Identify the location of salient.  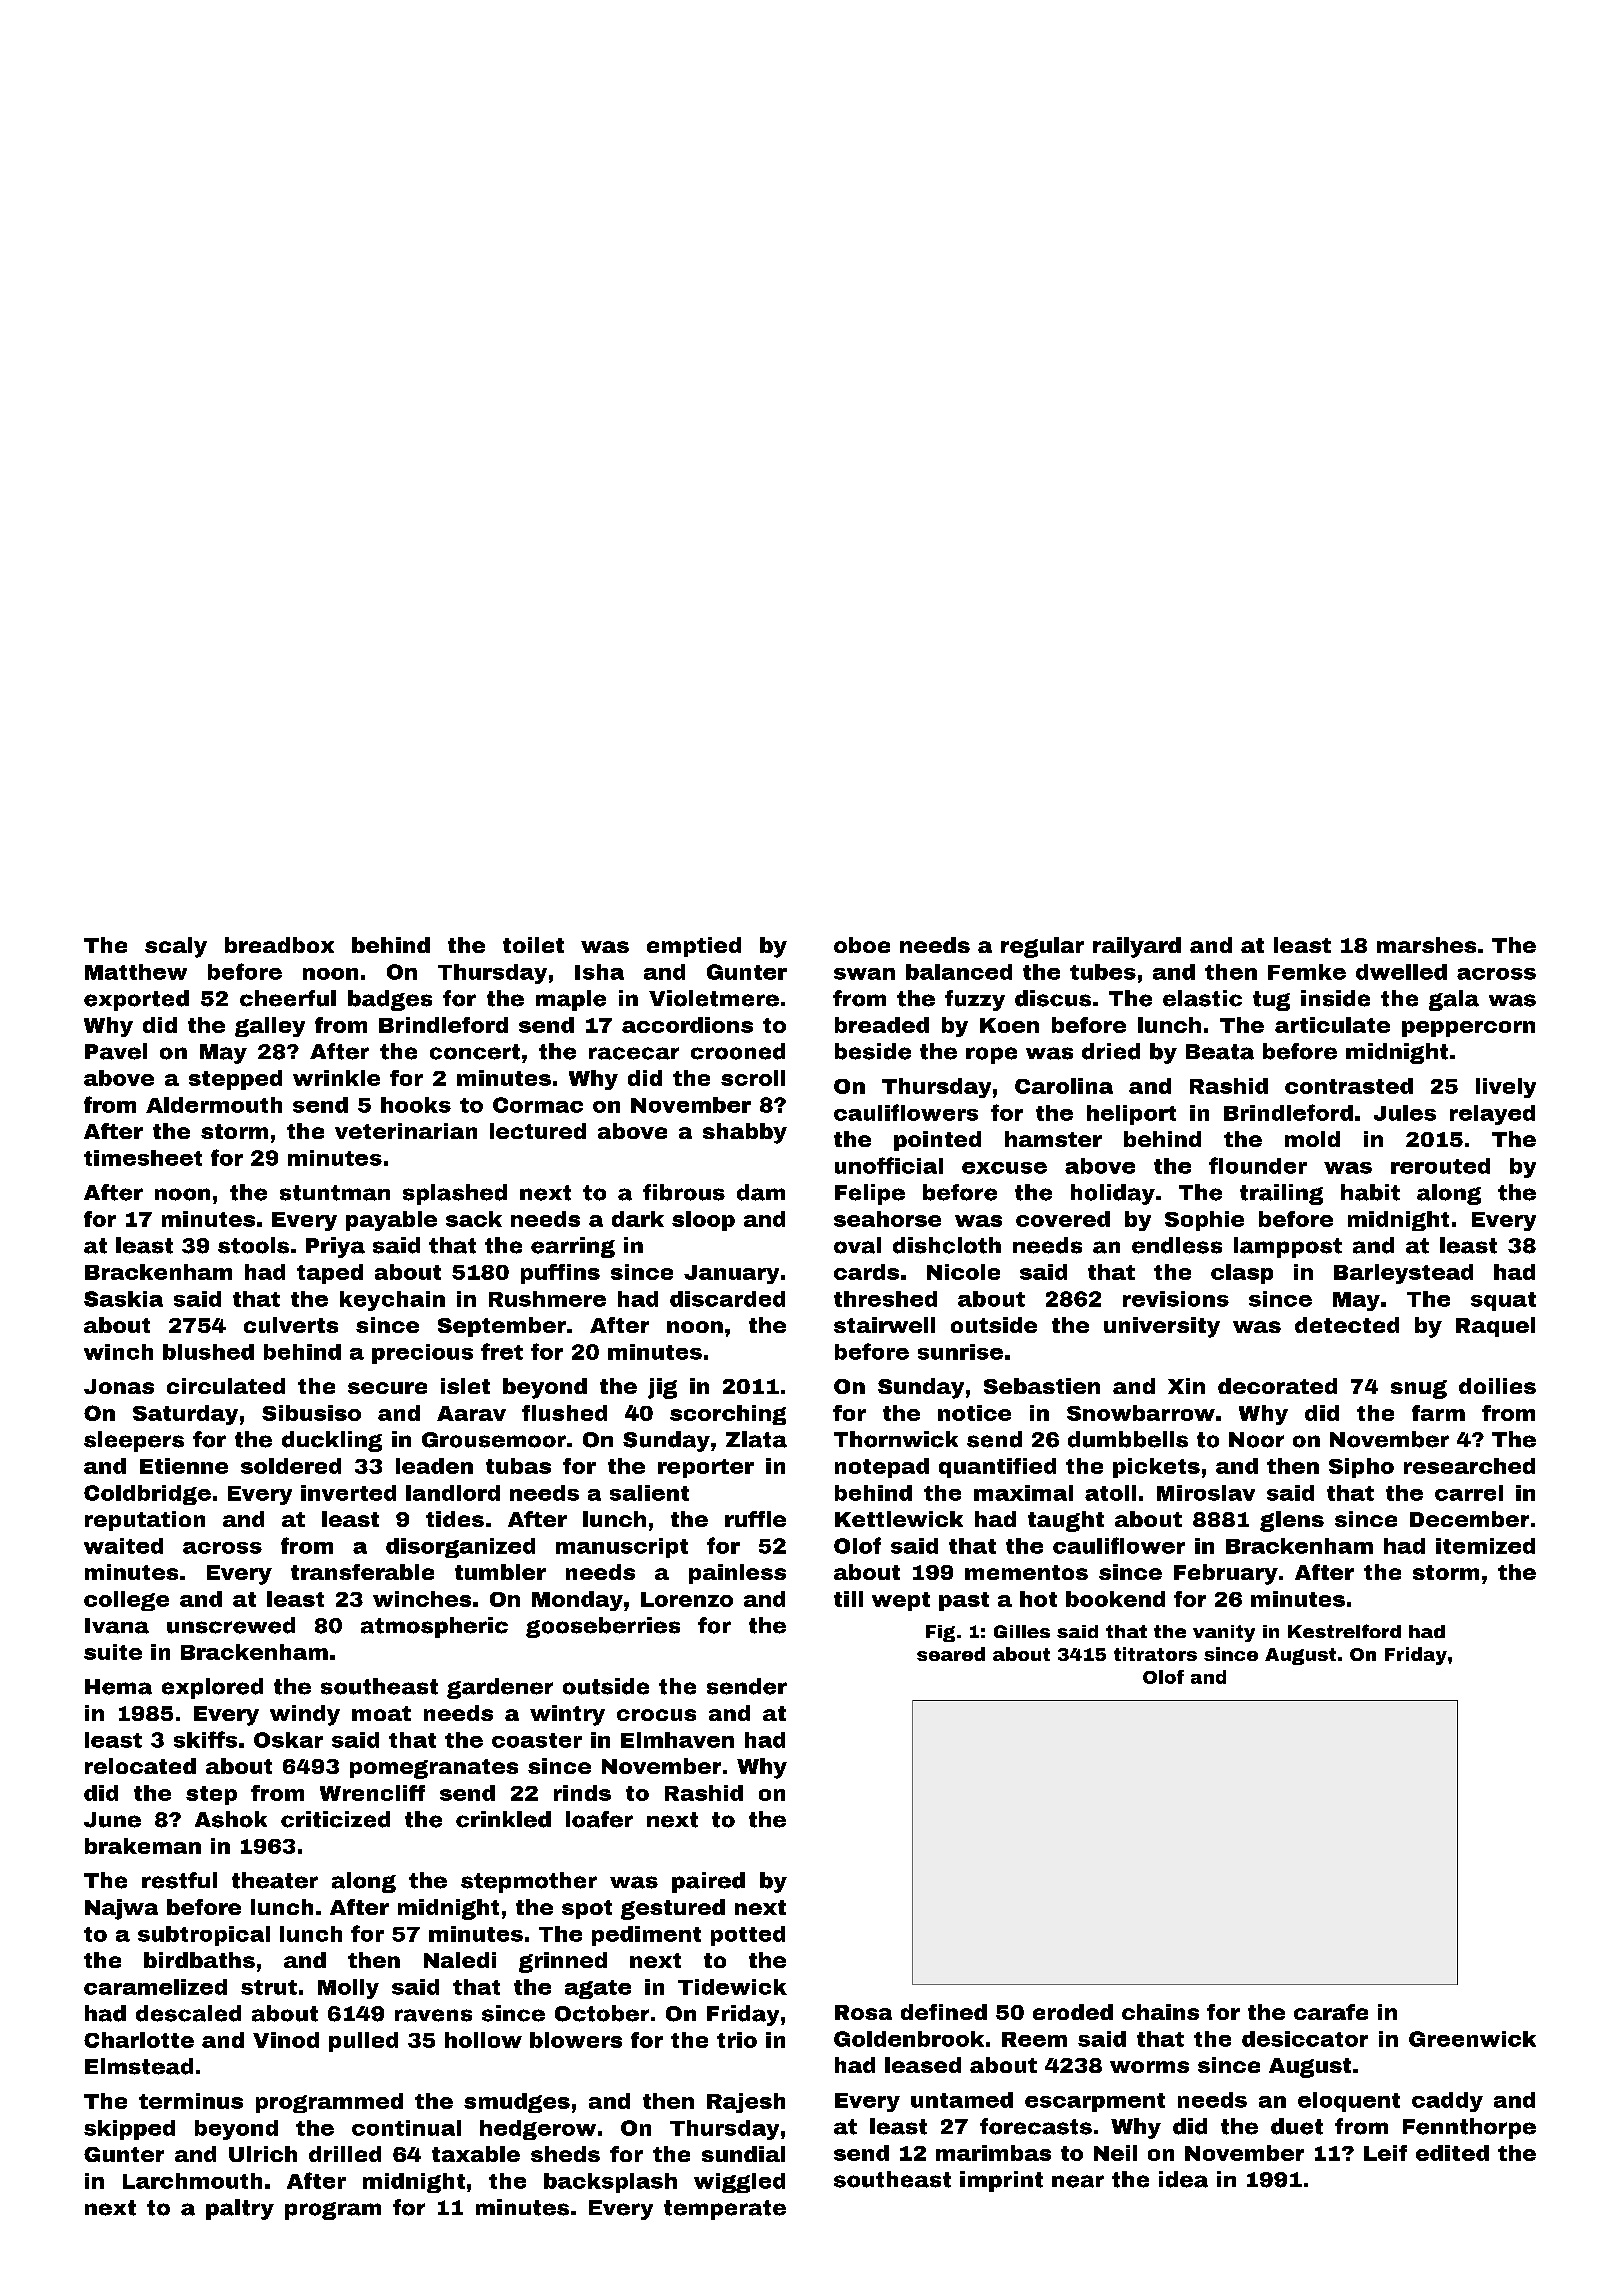
(649, 1493).
